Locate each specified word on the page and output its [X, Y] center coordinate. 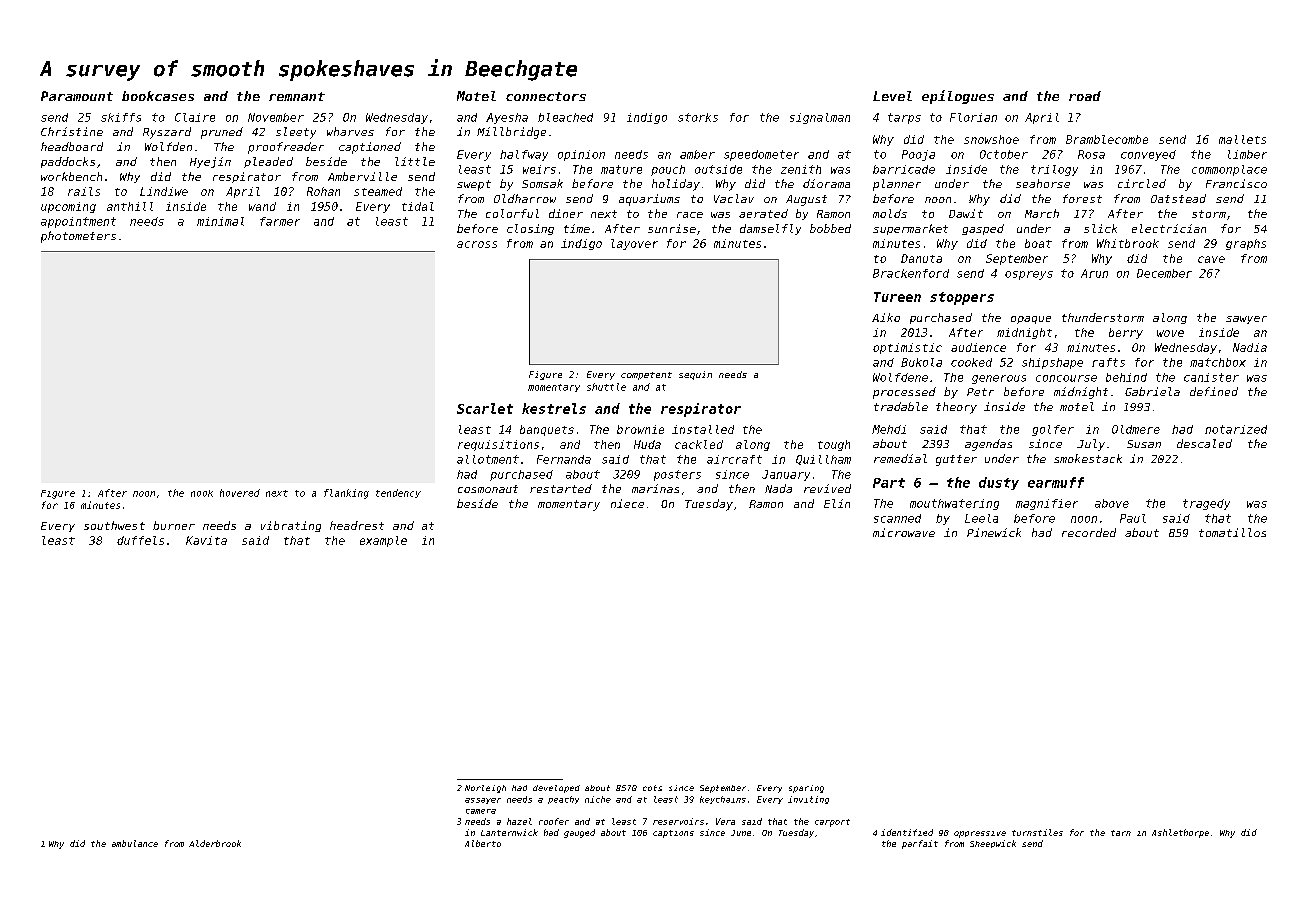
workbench [71, 176]
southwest [114, 525]
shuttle [606, 387]
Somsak [542, 183]
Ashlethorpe [1180, 833]
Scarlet [485, 408]
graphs [1246, 244]
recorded [1089, 532]
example [383, 541]
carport [832, 823]
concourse [1066, 378]
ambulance [135, 843]
